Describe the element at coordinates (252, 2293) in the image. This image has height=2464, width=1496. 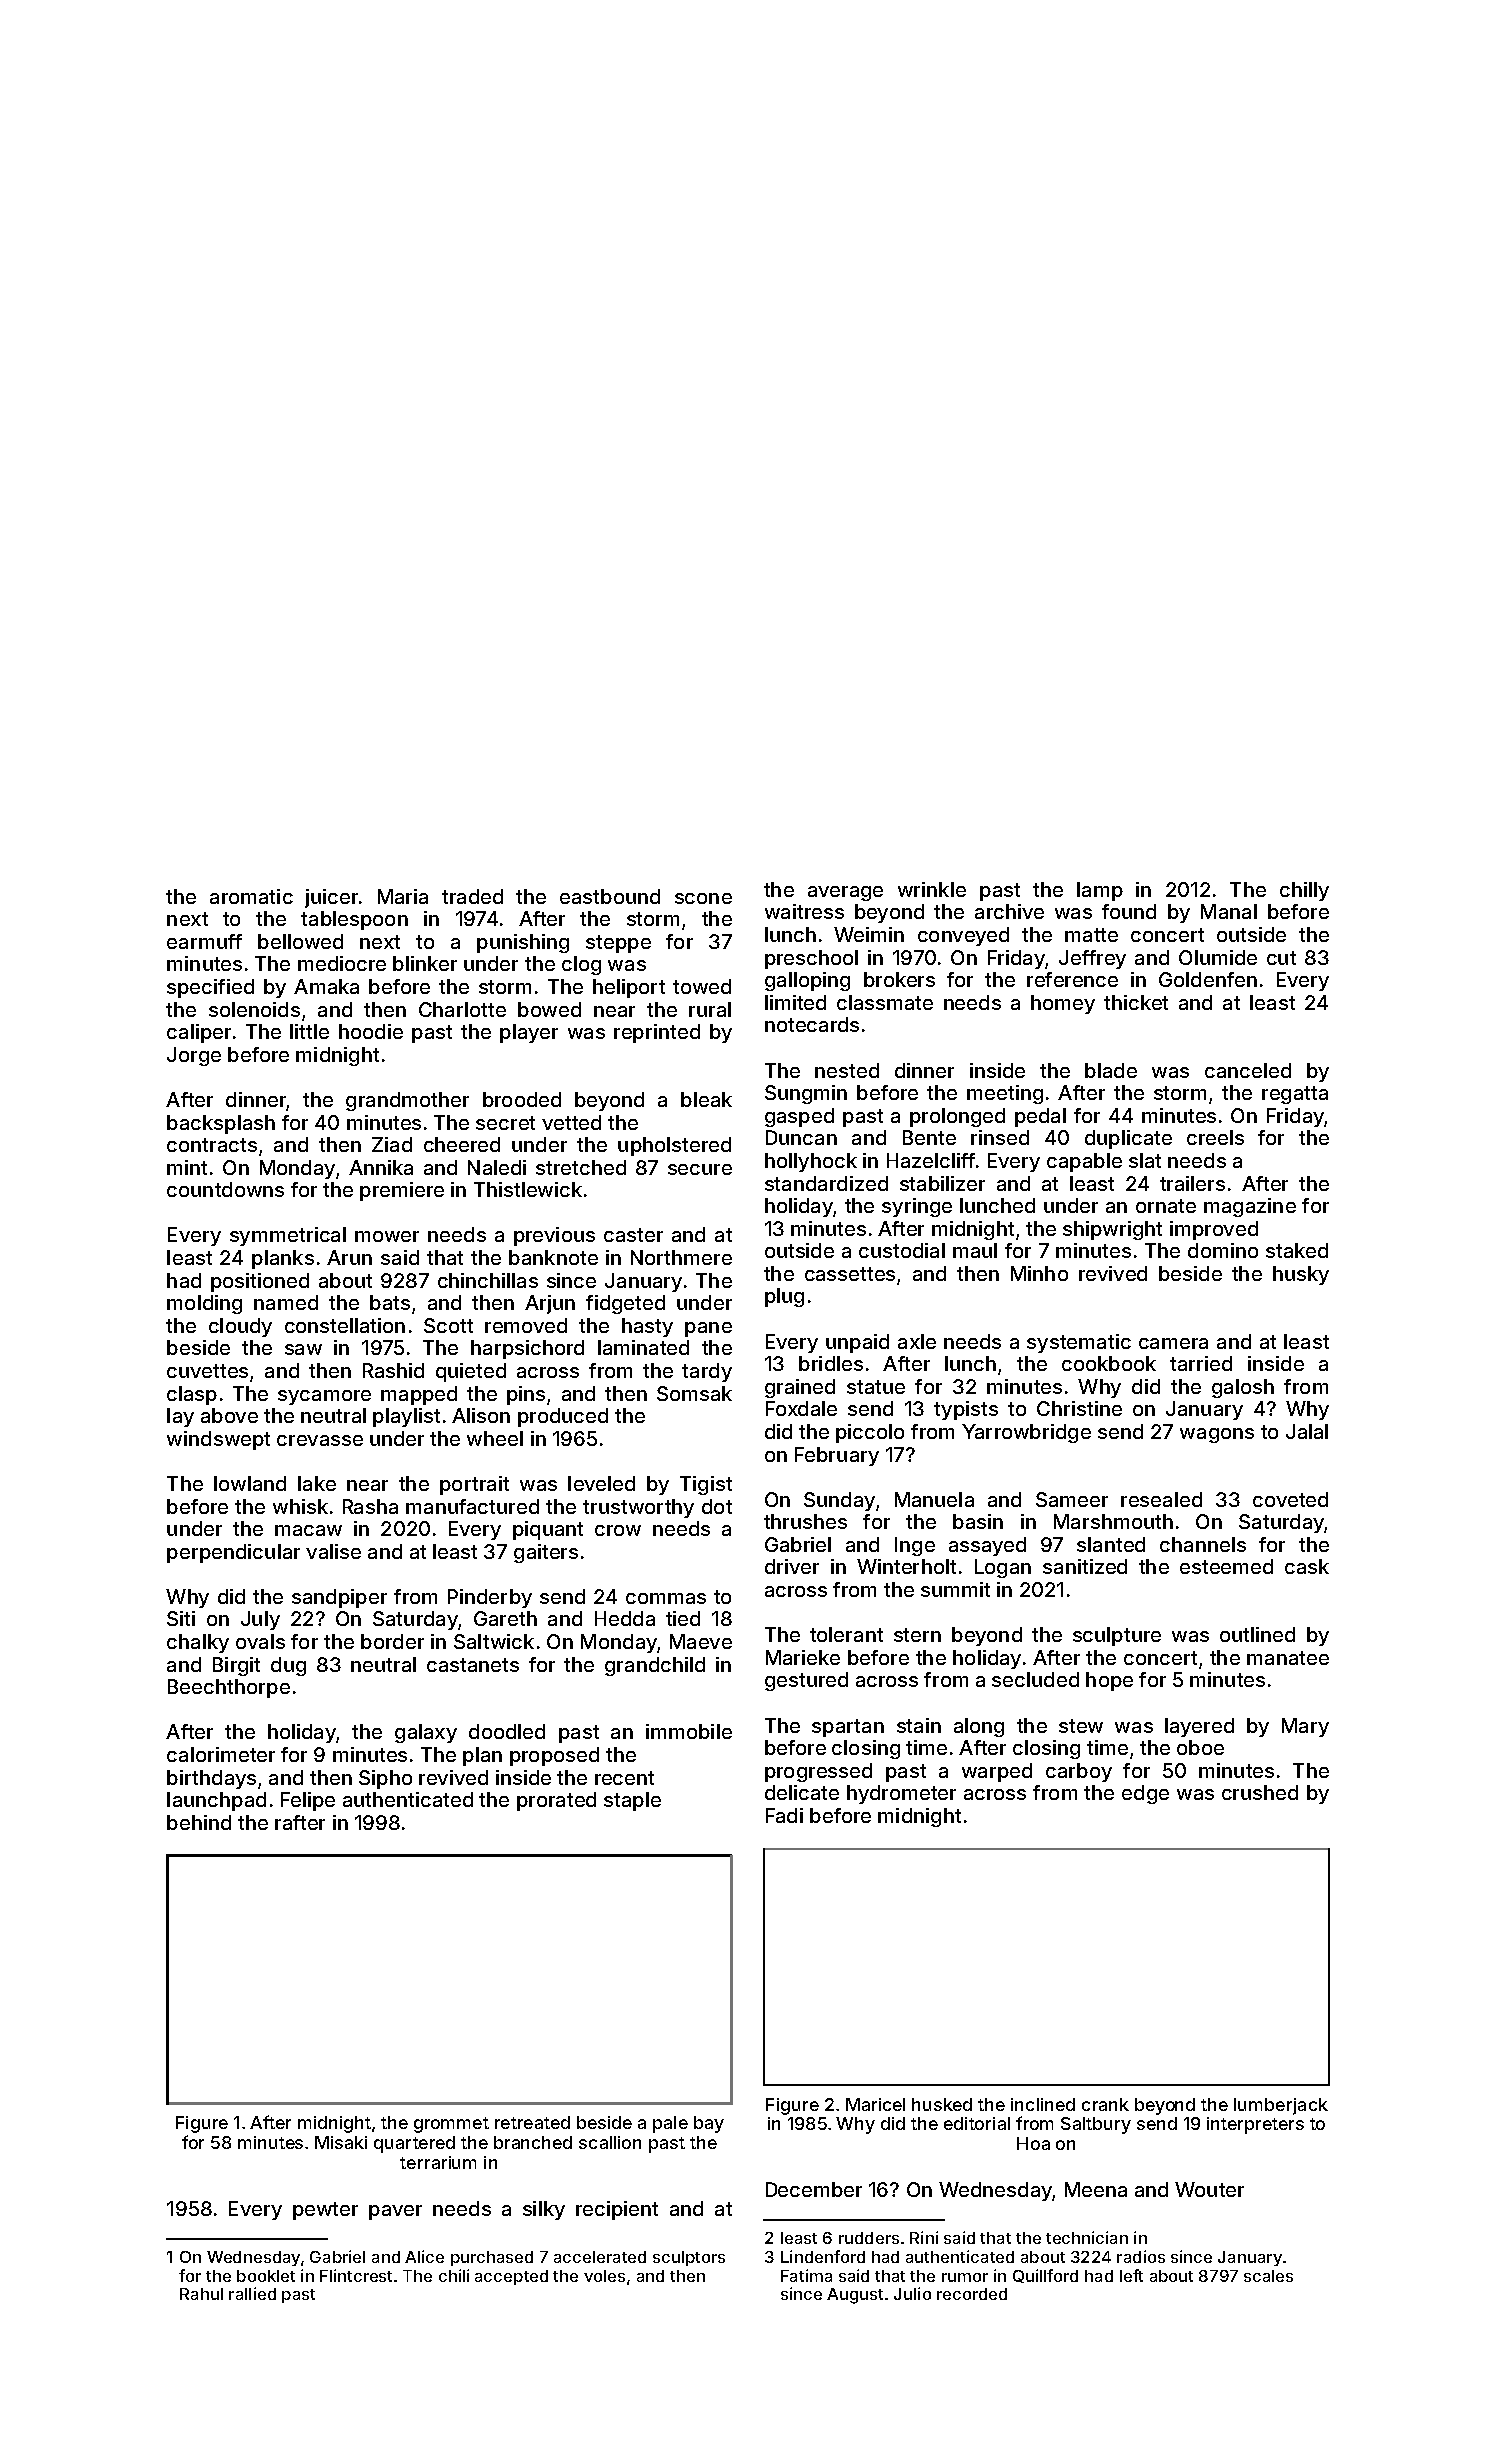
I see `rallied` at that location.
